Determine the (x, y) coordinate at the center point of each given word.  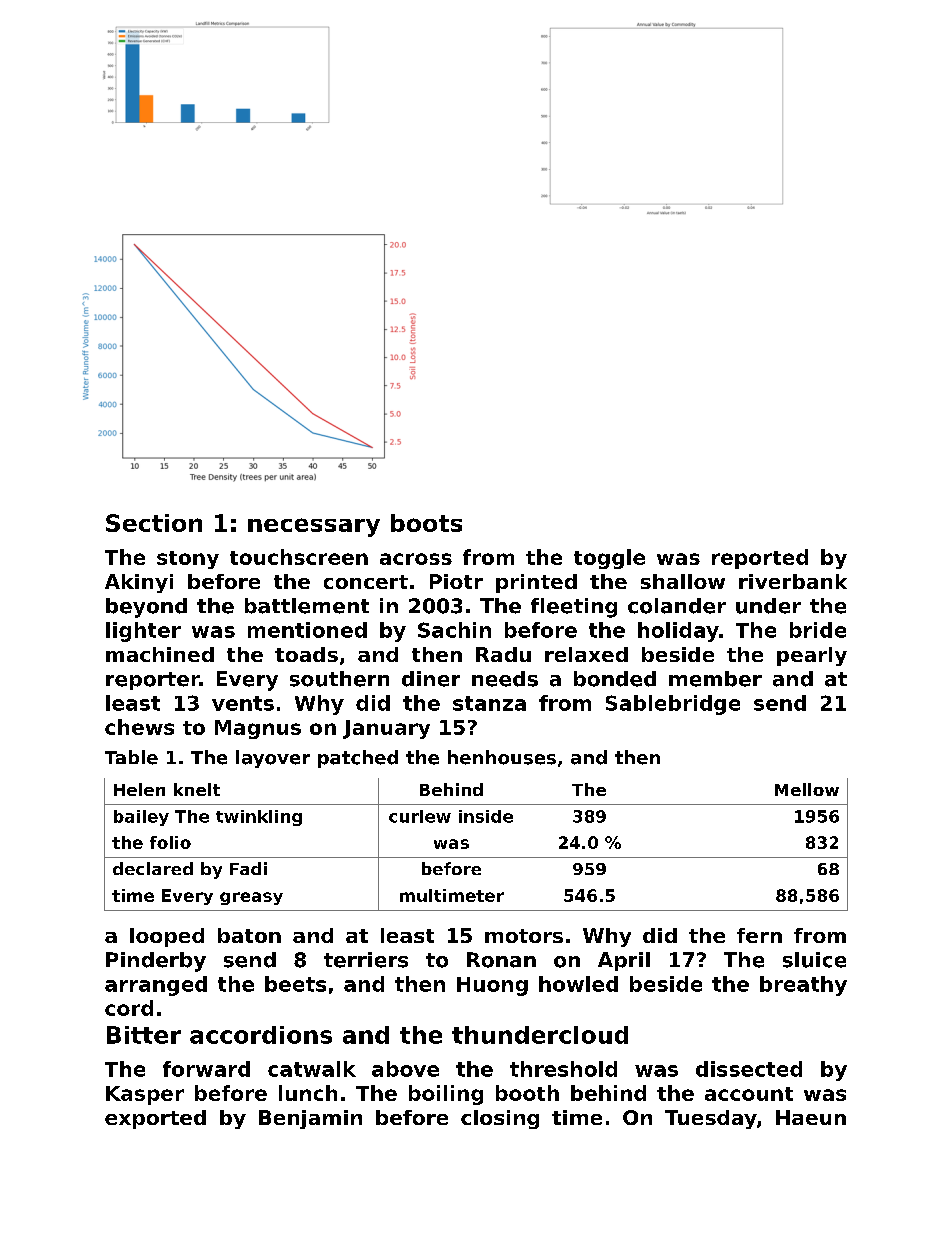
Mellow (807, 789)
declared (153, 868)
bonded (615, 679)
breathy (803, 986)
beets (295, 984)
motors (524, 936)
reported (760, 559)
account (749, 1094)
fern (759, 935)
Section (154, 523)
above (405, 1069)
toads (306, 654)
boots (426, 523)
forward (206, 1069)
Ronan (501, 960)
